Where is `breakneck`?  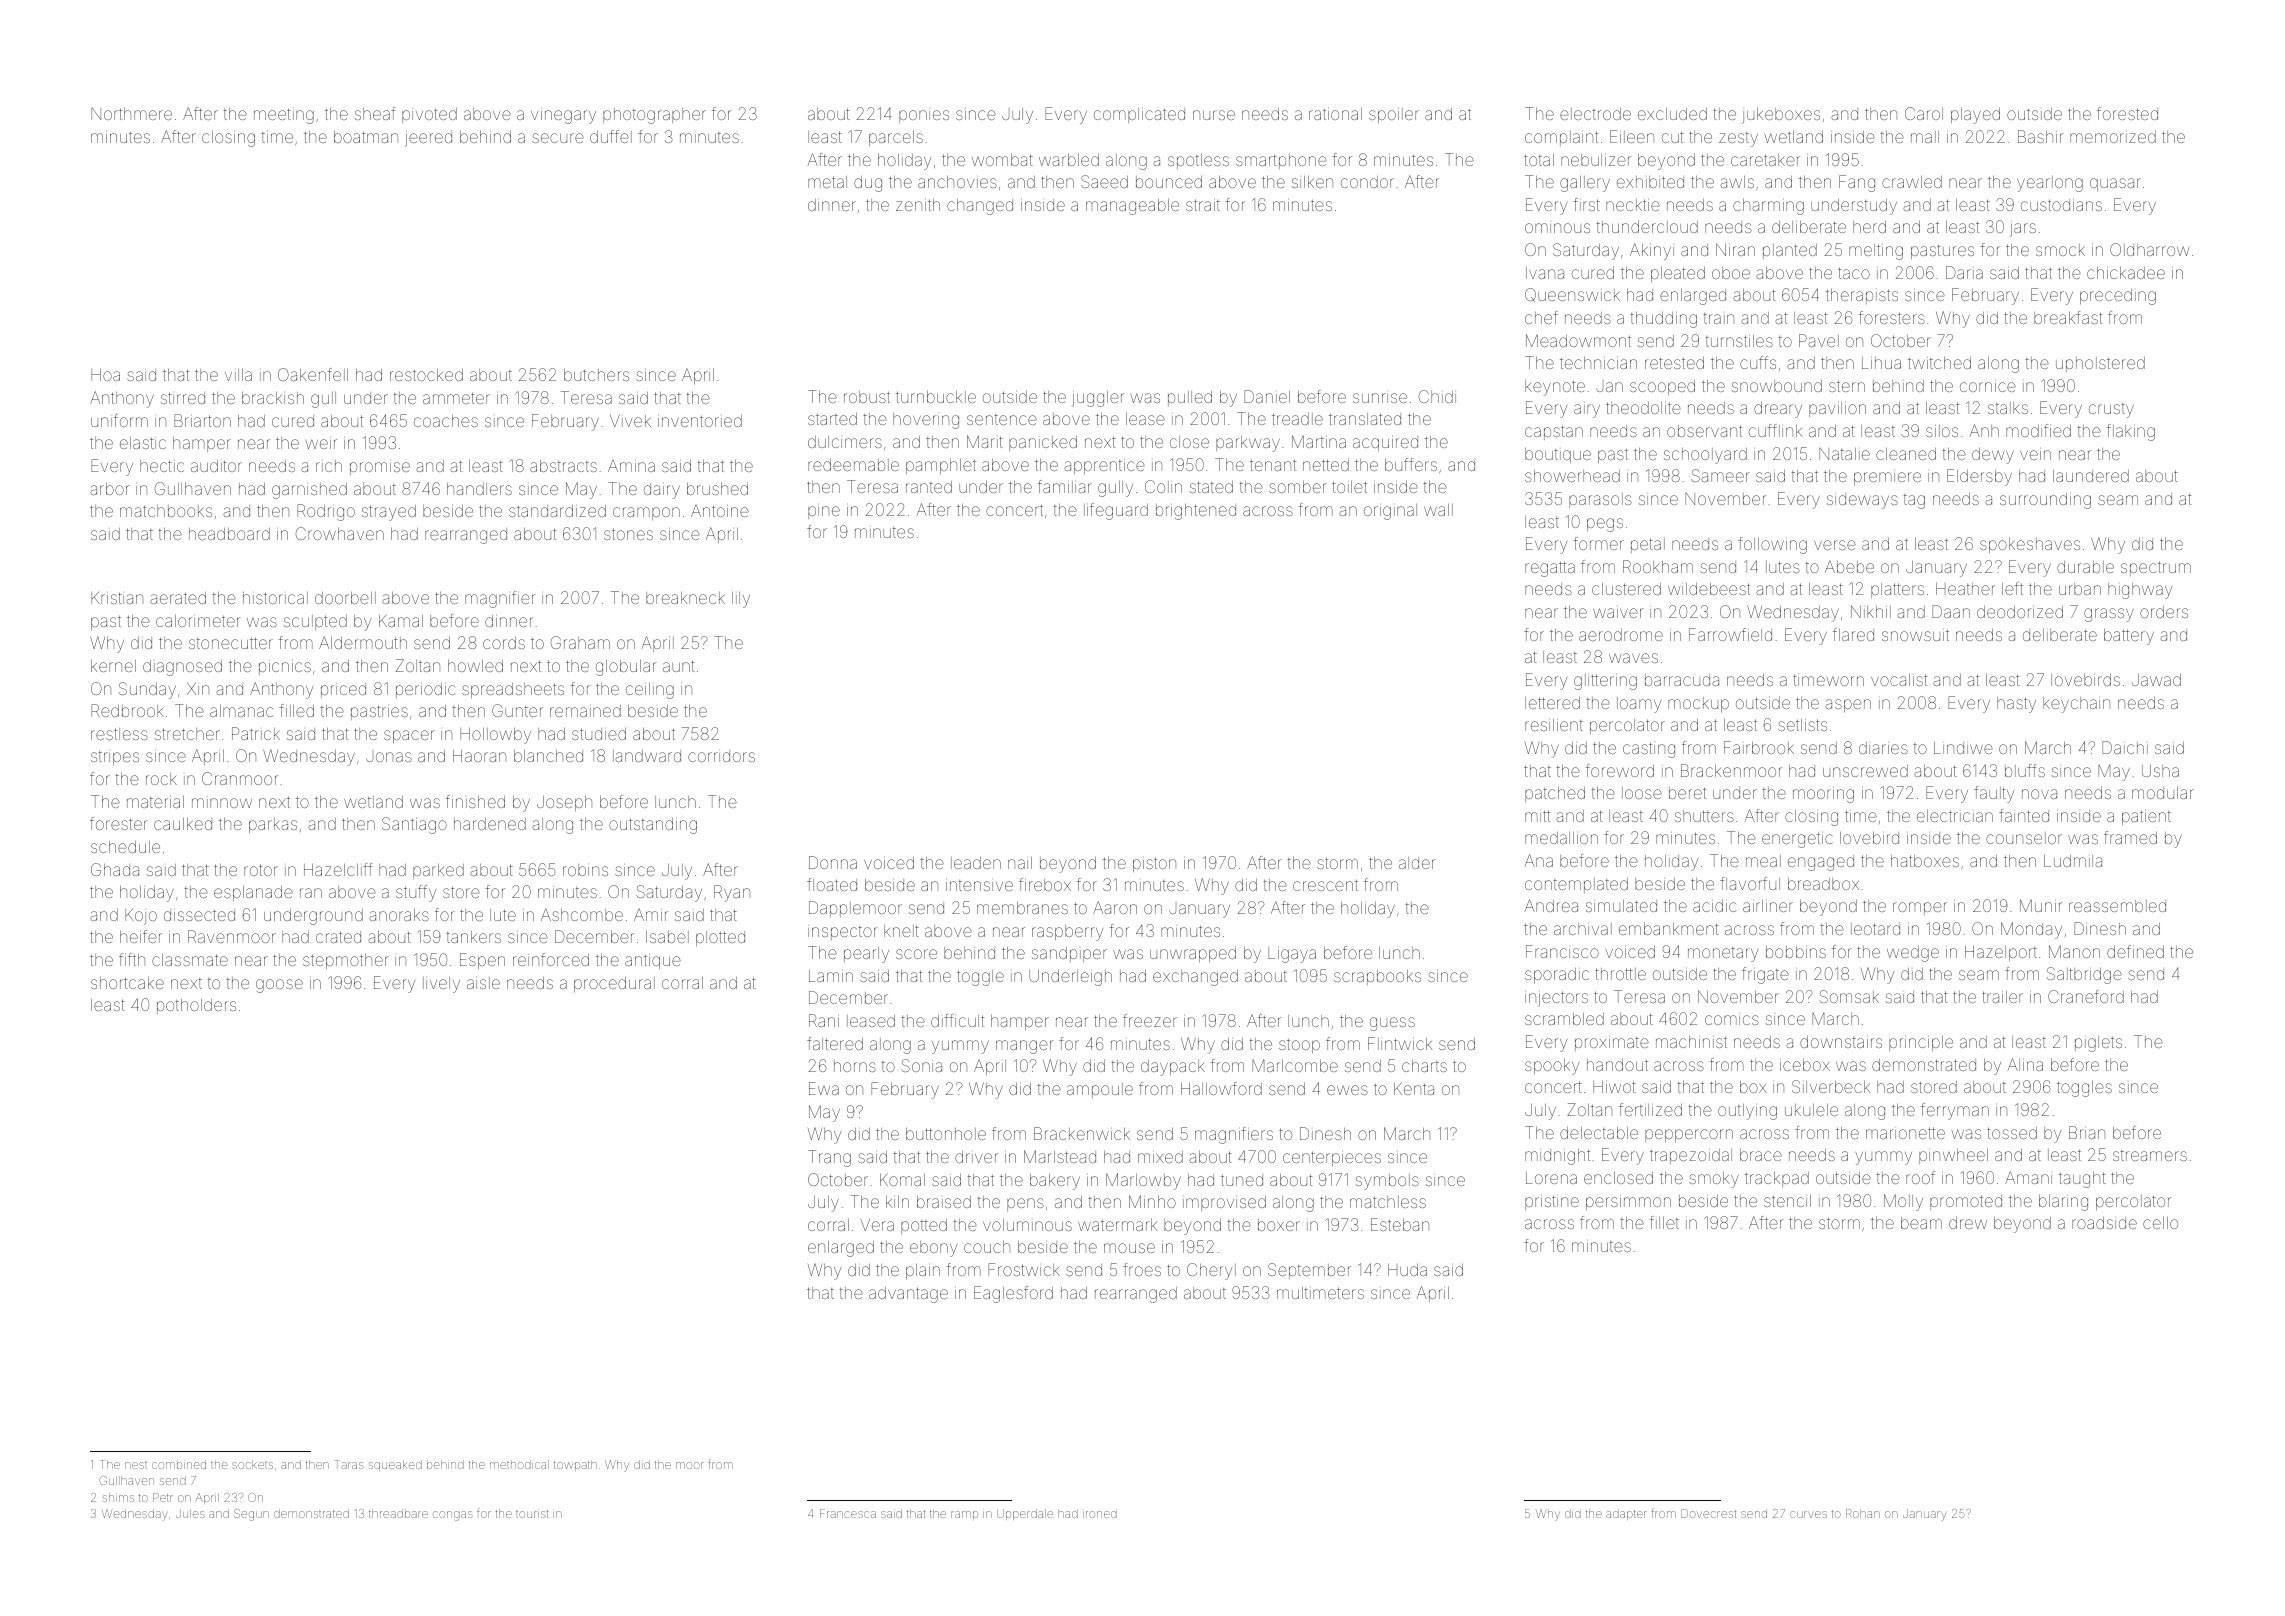 breakneck is located at coordinates (685, 598).
